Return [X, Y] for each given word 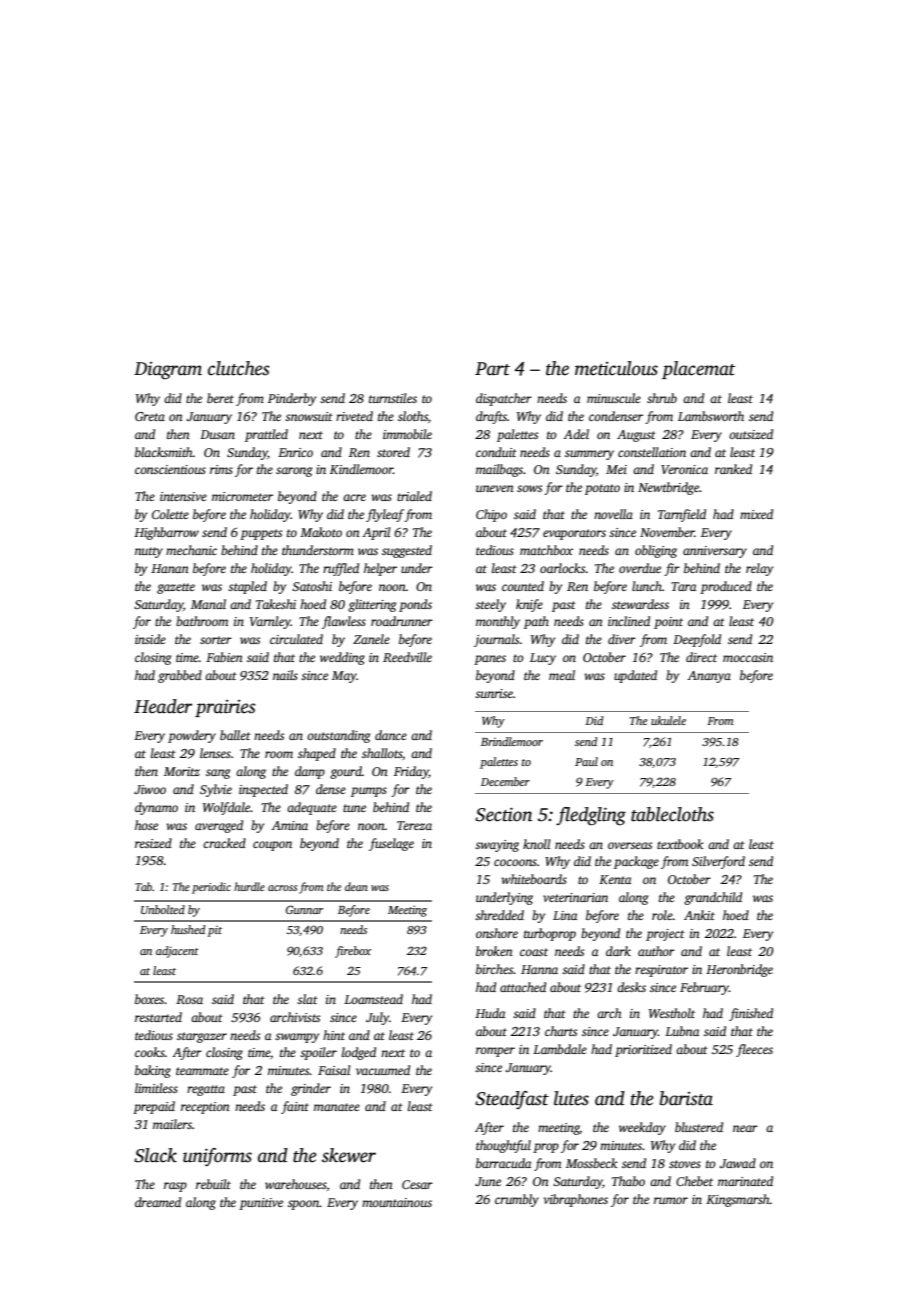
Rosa [189, 999]
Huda [490, 1013]
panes [490, 660]
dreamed [158, 1202]
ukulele [668, 720]
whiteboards [534, 879]
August [636, 436]
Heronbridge [739, 970]
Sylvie [216, 790]
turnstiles [393, 398]
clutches [239, 368]
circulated [296, 639]
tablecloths [672, 814]
